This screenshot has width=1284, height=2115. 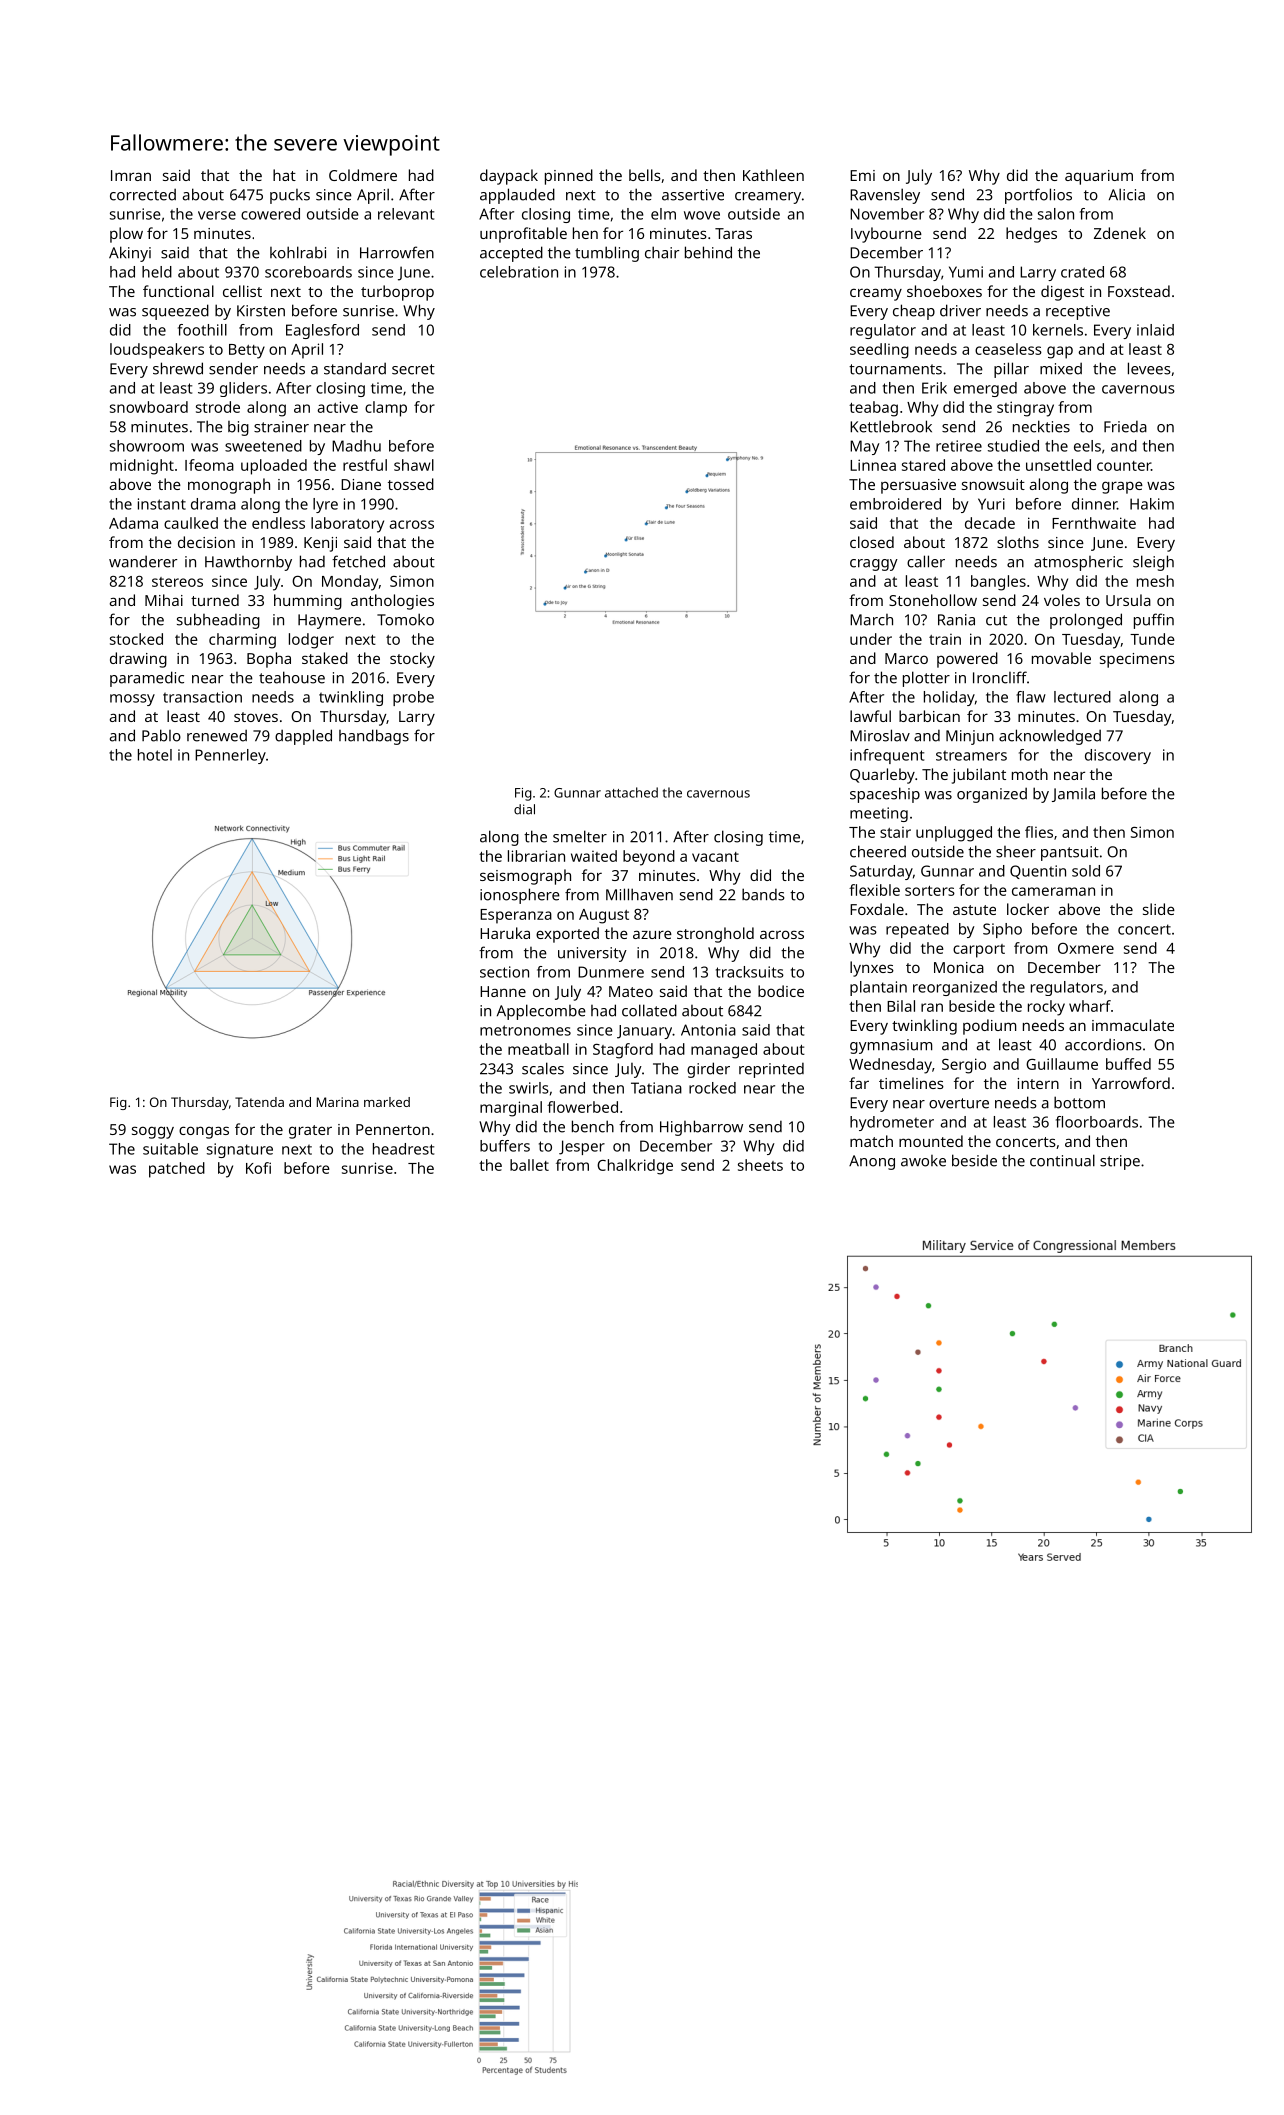 I want to click on Foxstead, so click(x=1139, y=291).
